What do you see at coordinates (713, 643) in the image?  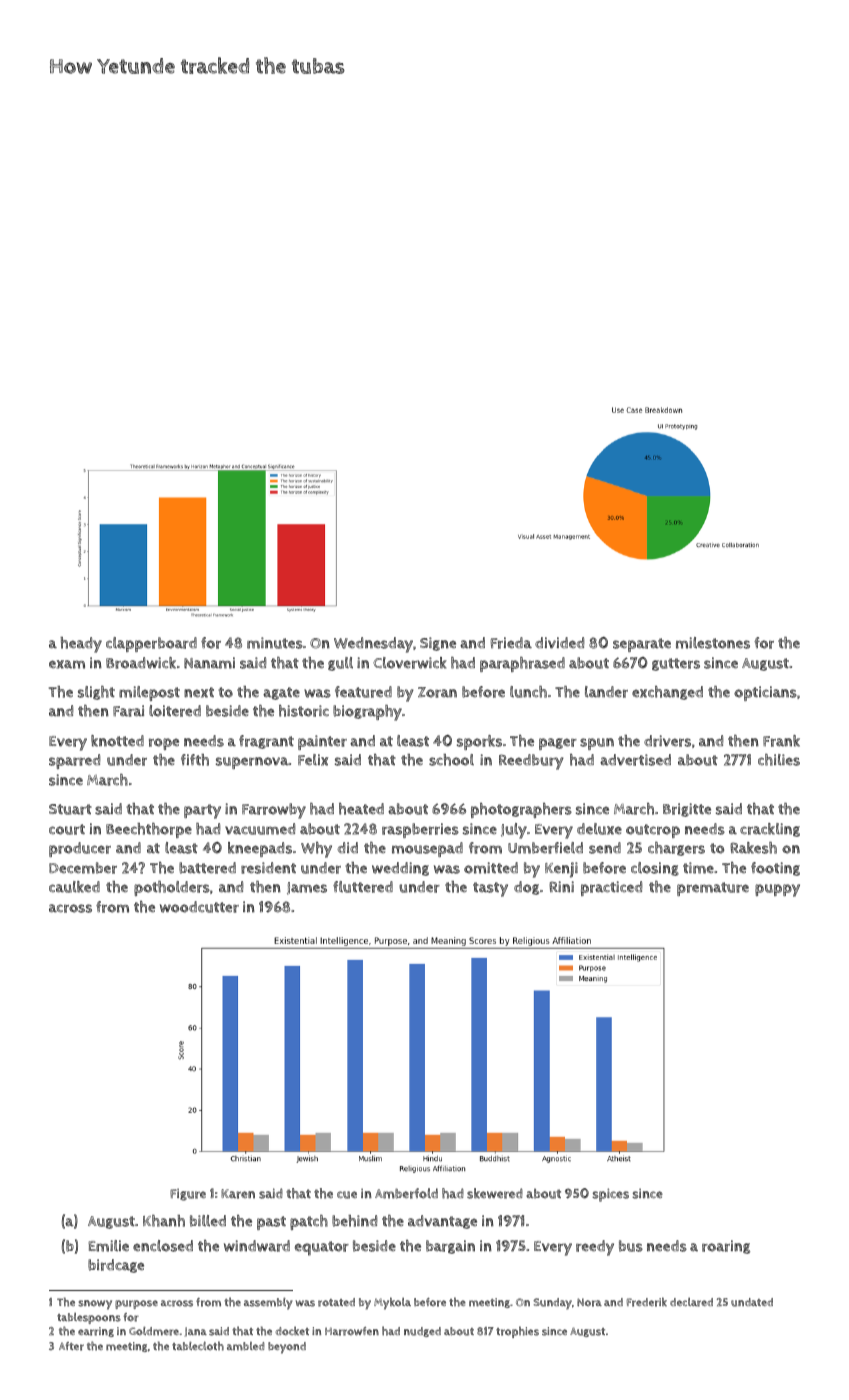 I see `milestones` at bounding box center [713, 643].
